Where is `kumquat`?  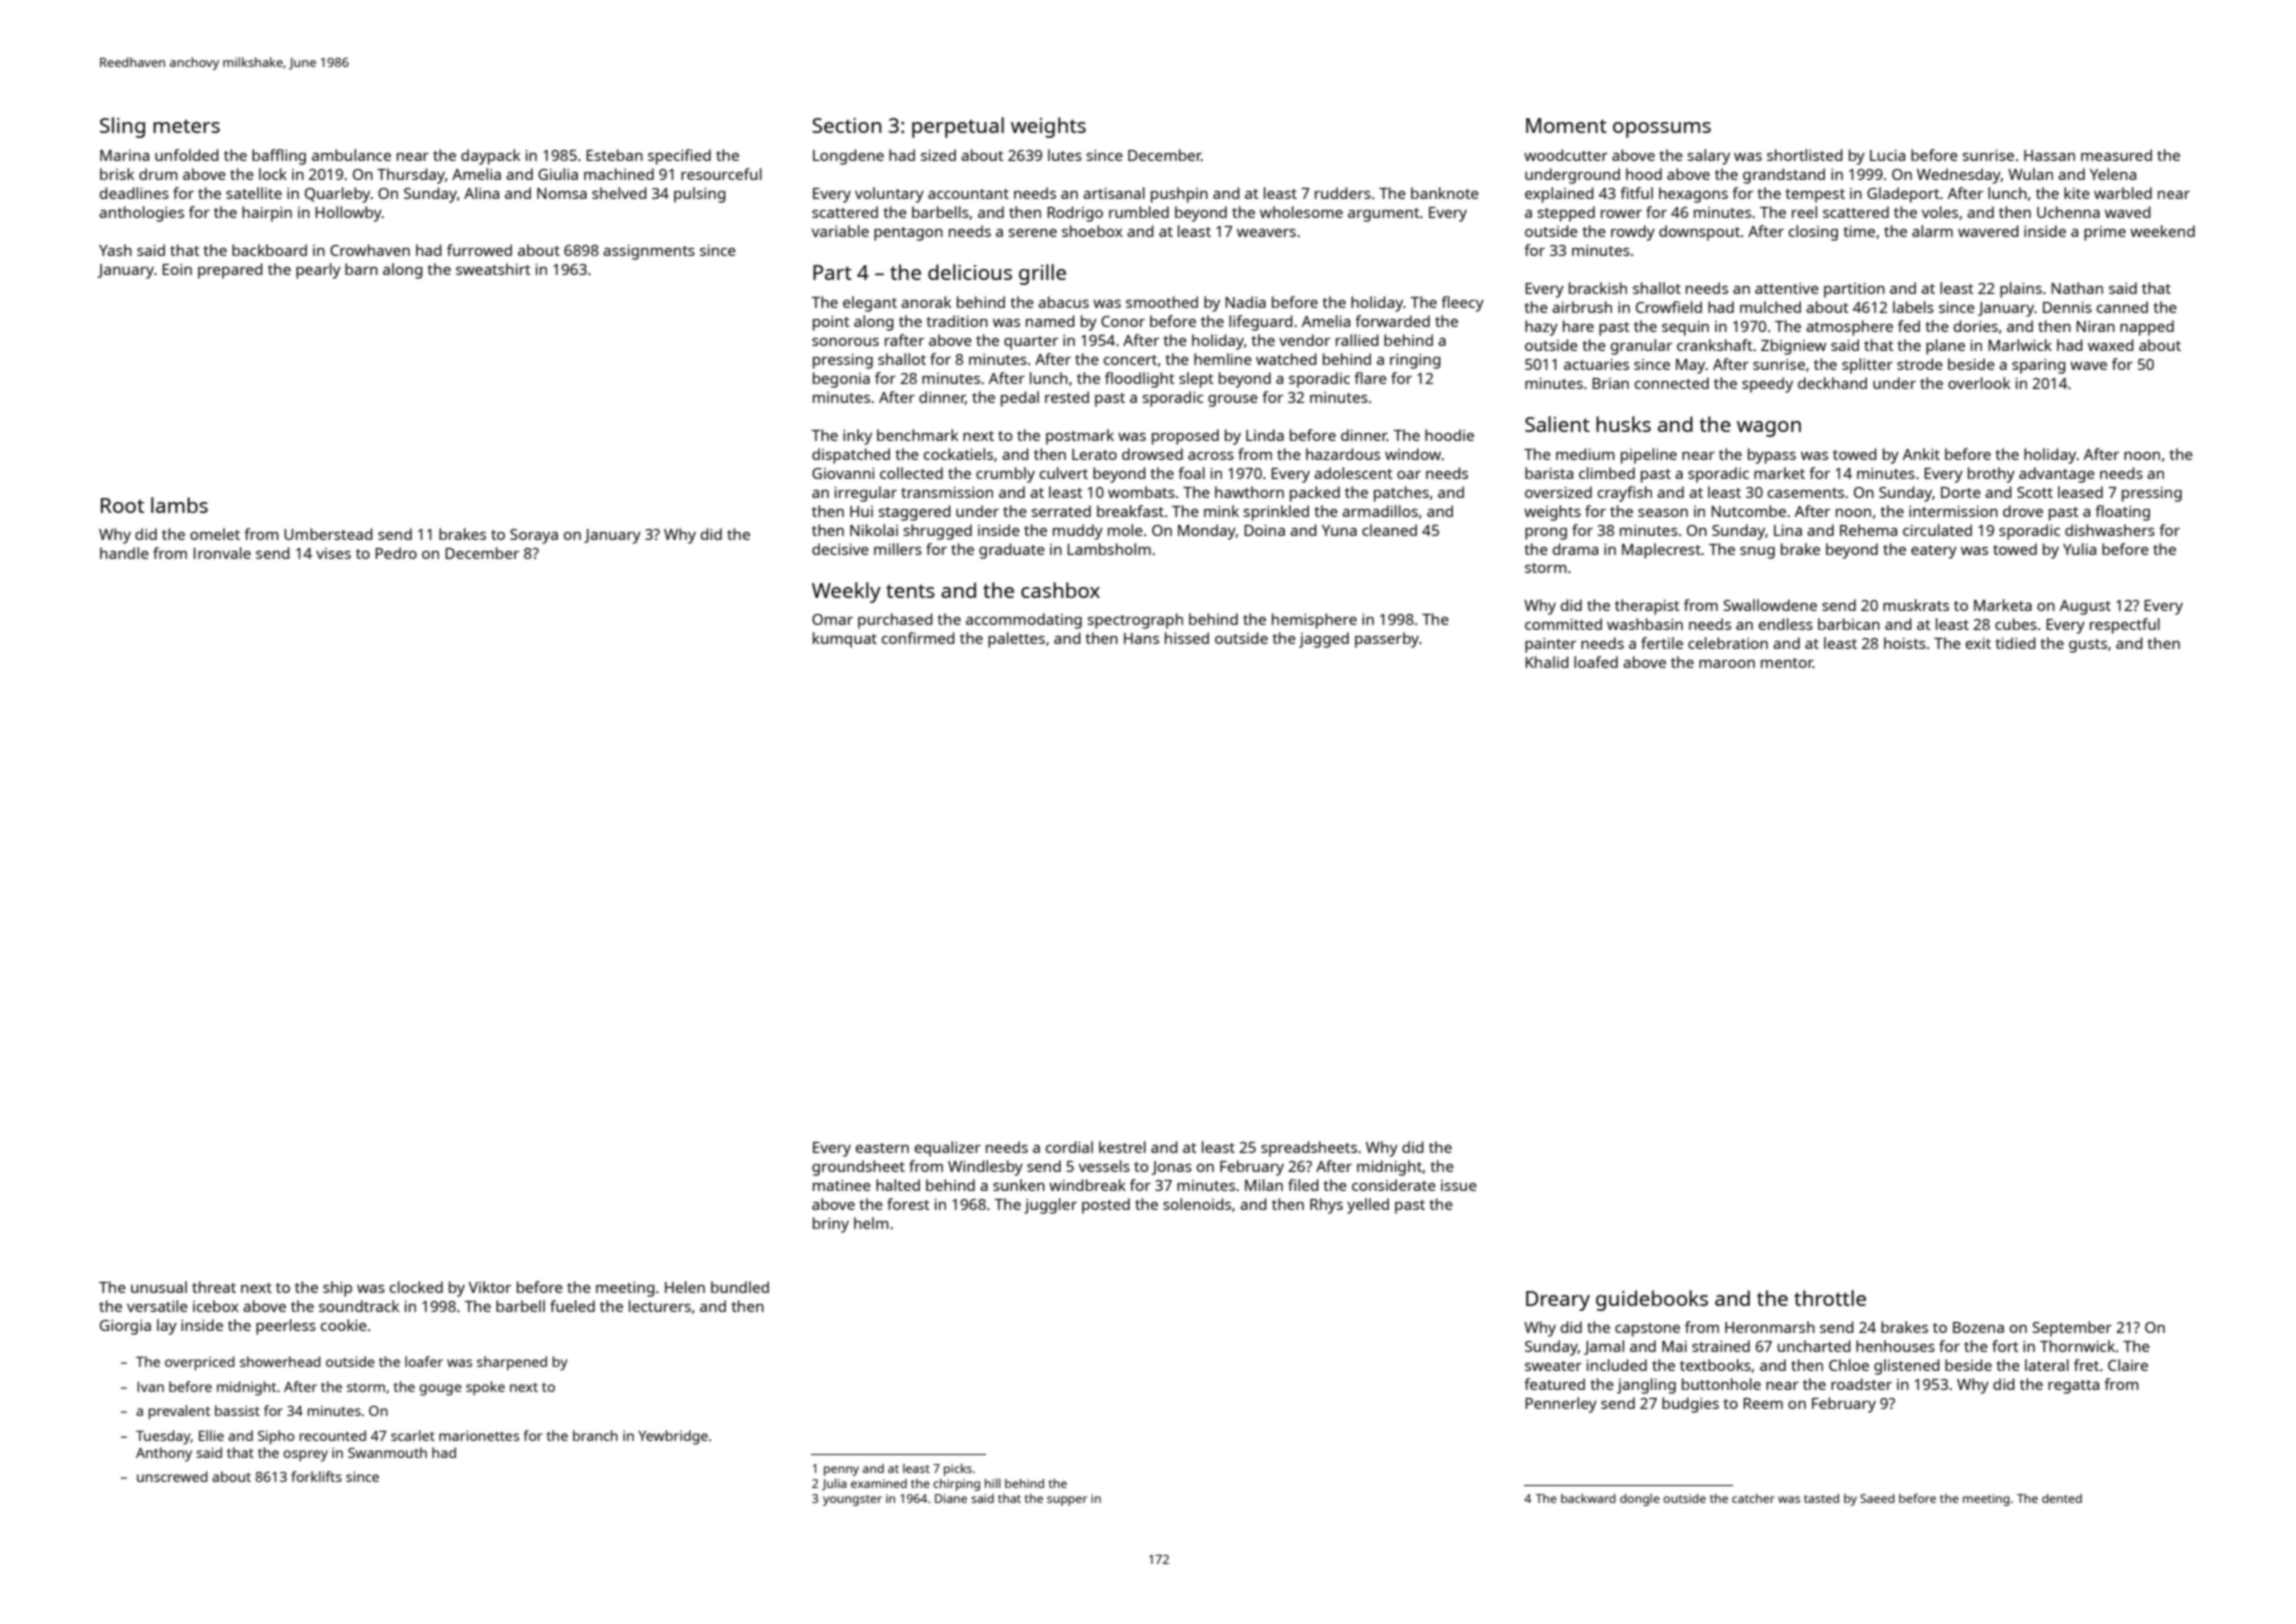 kumquat is located at coordinates (845, 640).
